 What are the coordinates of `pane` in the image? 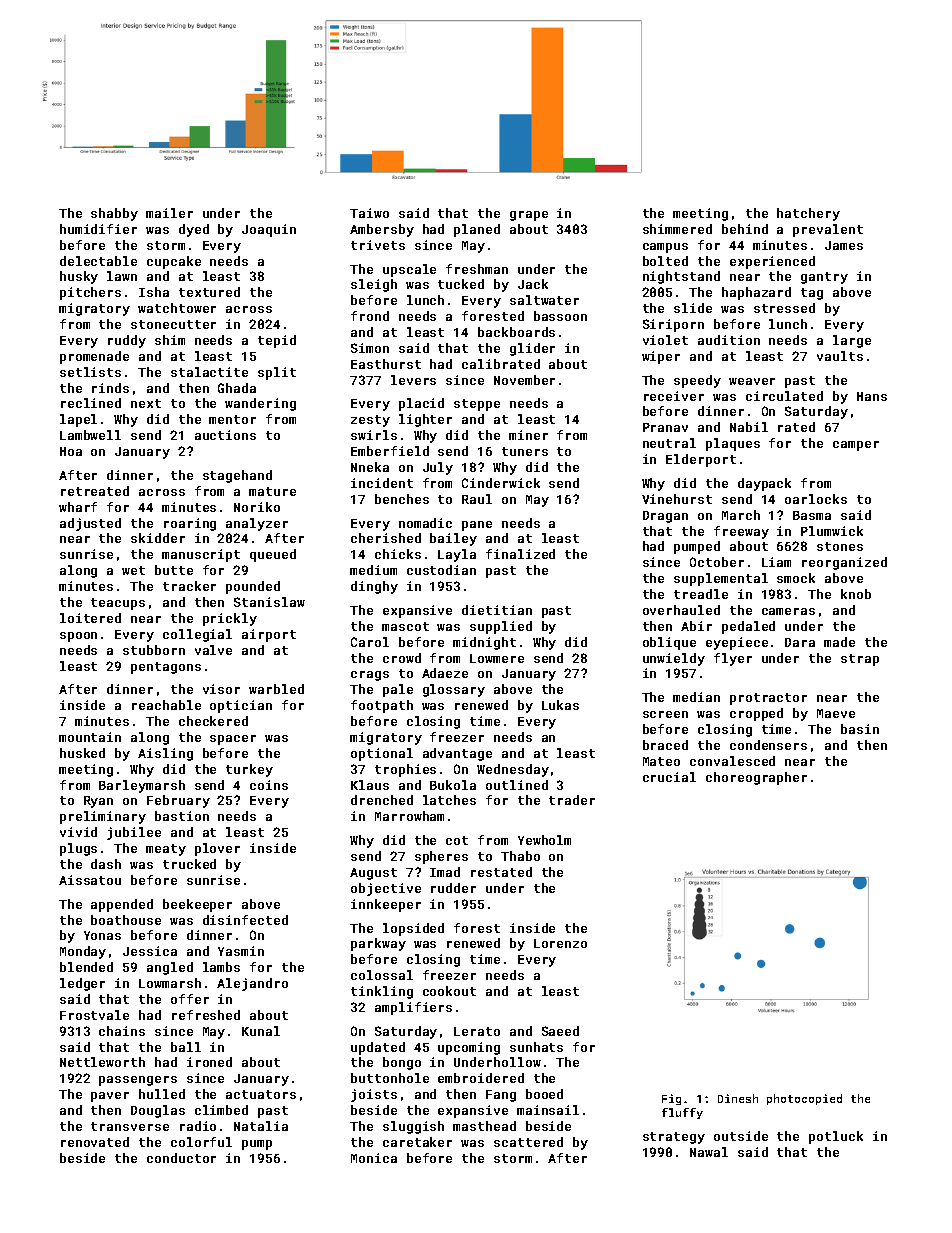 It's located at (477, 526).
